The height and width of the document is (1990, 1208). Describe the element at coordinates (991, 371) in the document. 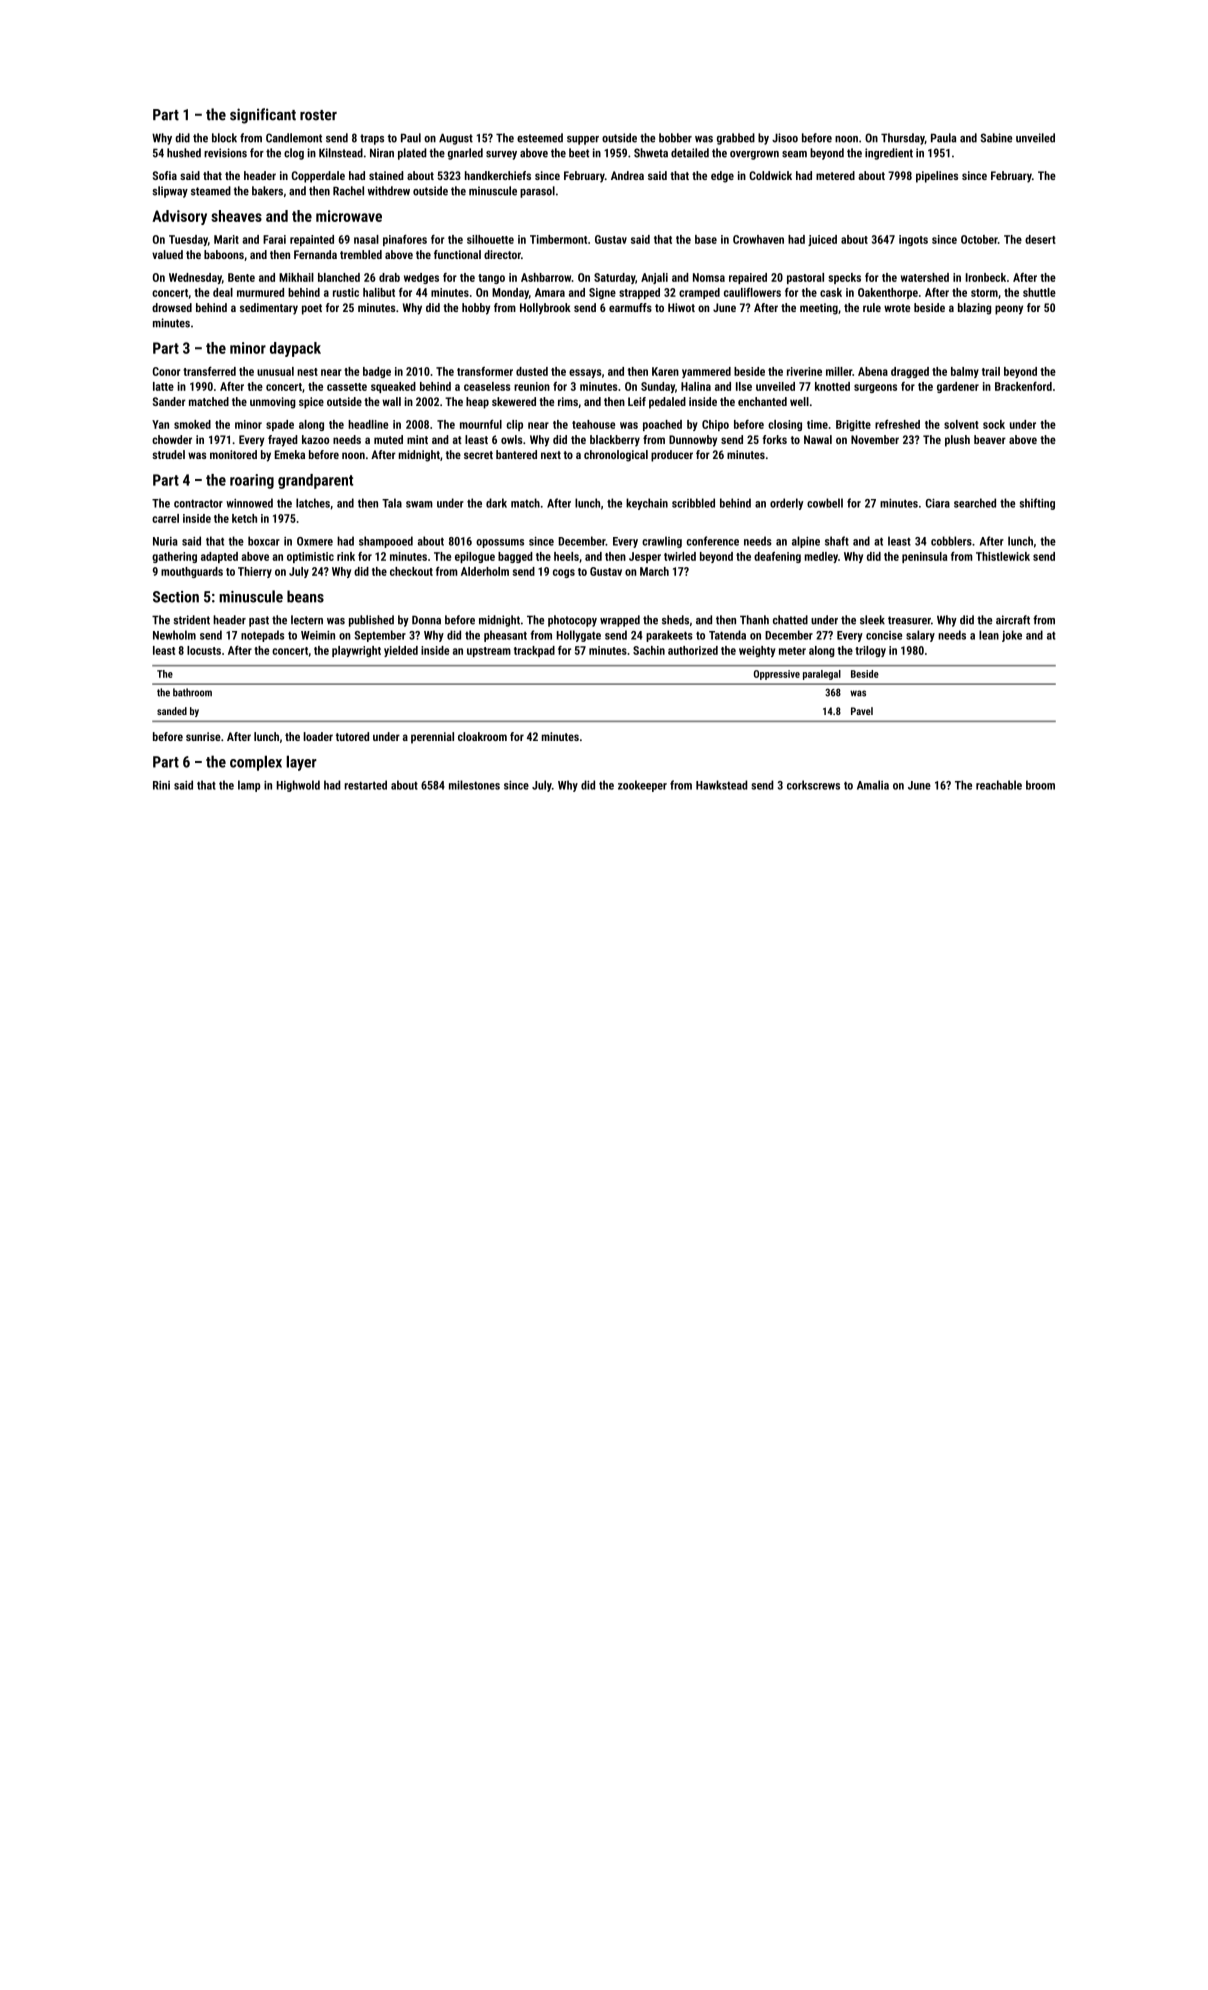

I see `trail` at that location.
